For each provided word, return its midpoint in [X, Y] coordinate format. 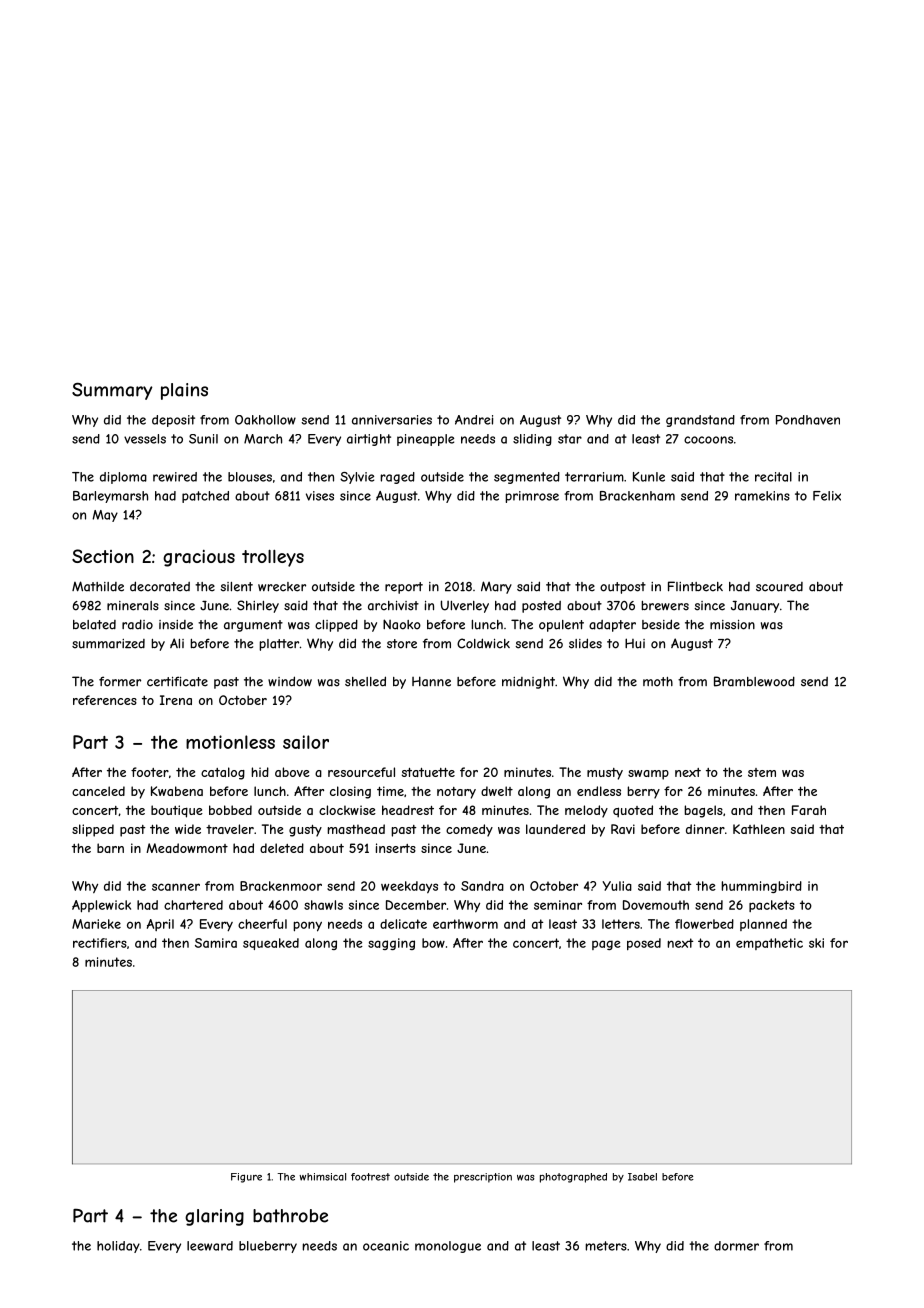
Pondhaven [808, 420]
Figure [246, 1178]
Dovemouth [656, 905]
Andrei [474, 420]
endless [599, 791]
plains [184, 391]
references [105, 700]
